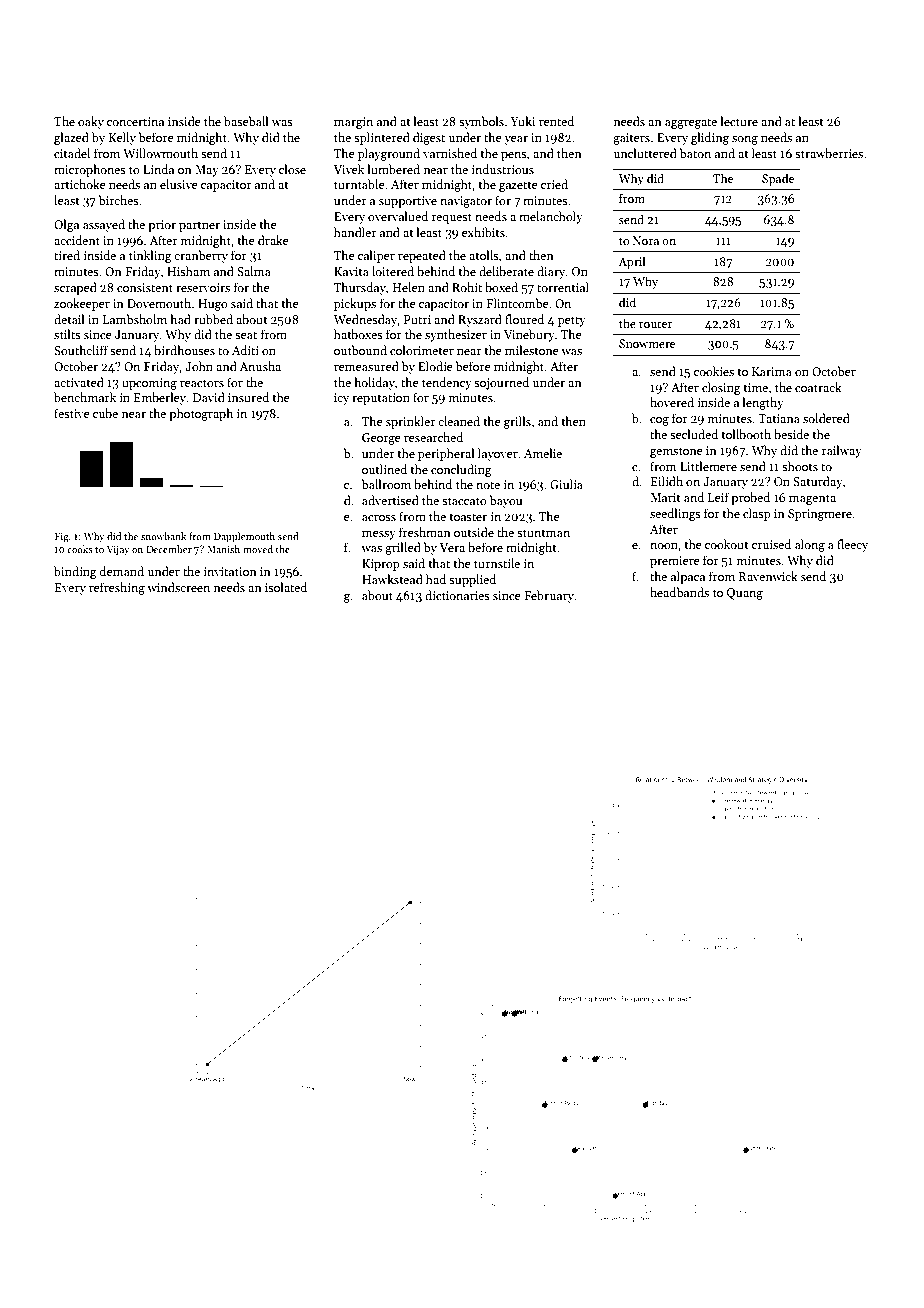  I want to click on concluding, so click(461, 470).
